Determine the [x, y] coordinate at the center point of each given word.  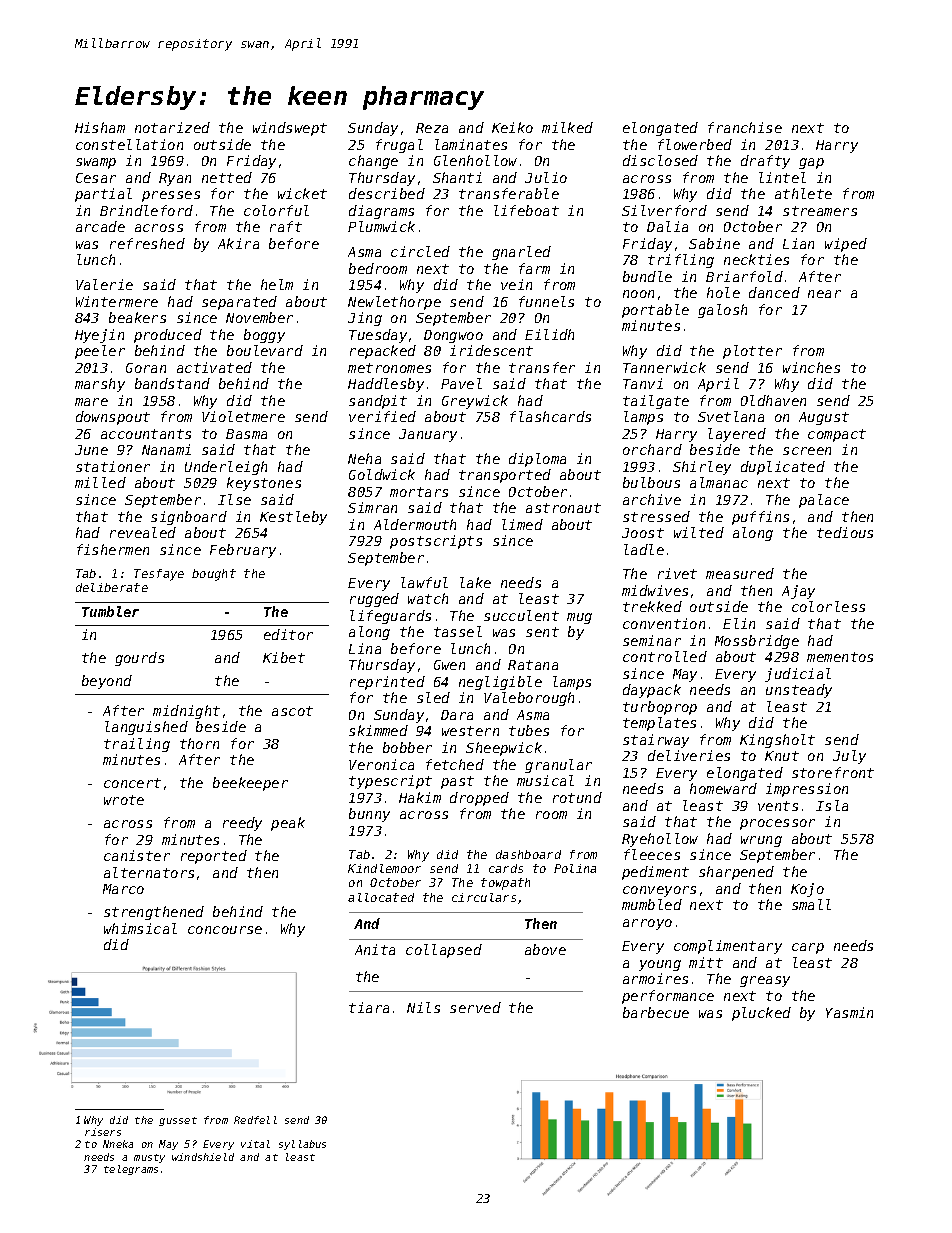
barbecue [656, 1012]
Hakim [420, 797]
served [475, 1007]
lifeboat [526, 210]
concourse [225, 930]
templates [659, 724]
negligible [500, 683]
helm [277, 284]
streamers [820, 211]
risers [103, 1132]
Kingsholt [777, 741]
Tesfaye [159, 575]
